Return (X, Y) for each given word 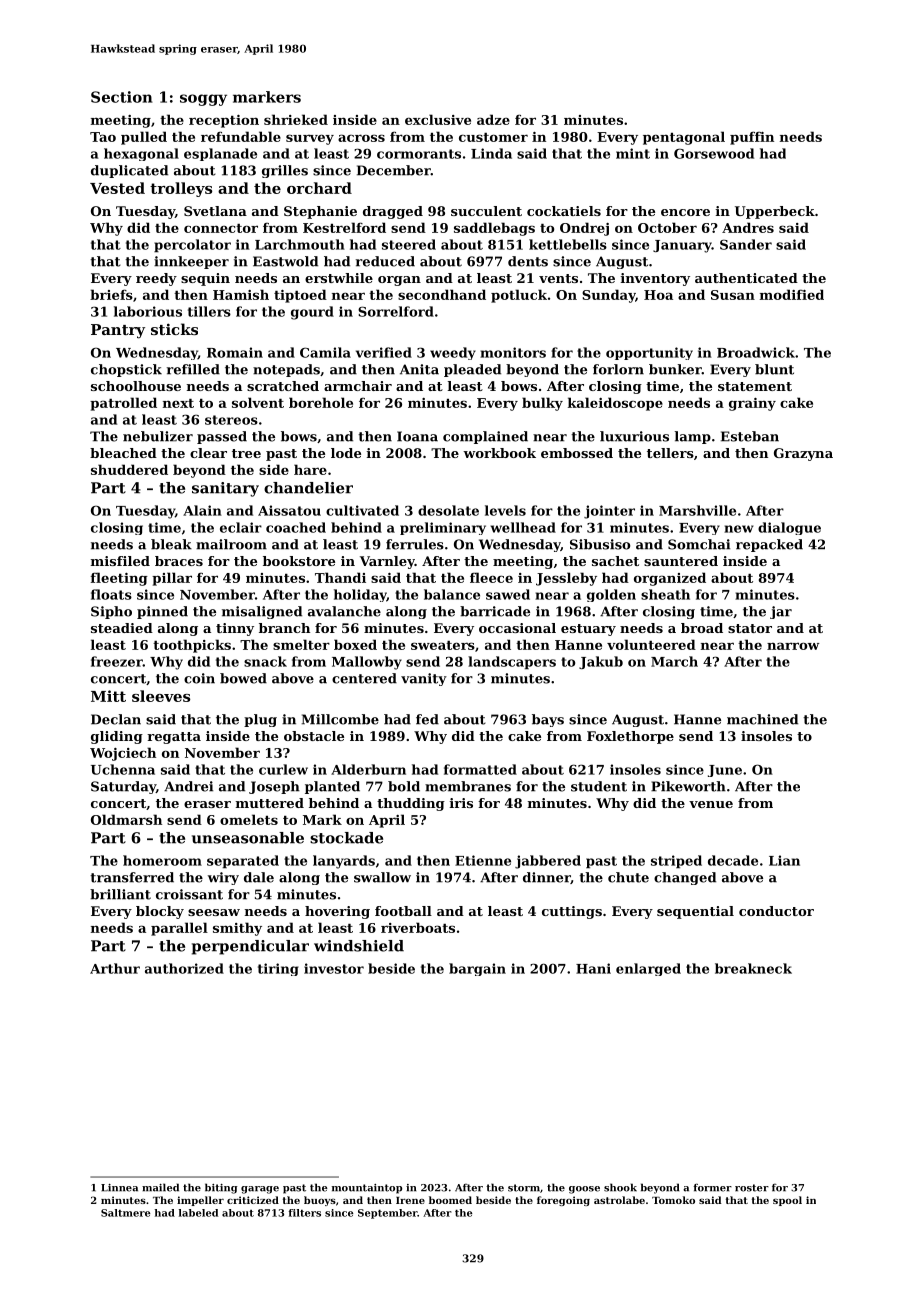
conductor (776, 911)
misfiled (120, 561)
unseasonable (248, 838)
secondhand (442, 294)
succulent (486, 211)
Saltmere (125, 1213)
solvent (258, 402)
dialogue (789, 528)
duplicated (129, 171)
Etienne (483, 860)
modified (792, 294)
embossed (577, 453)
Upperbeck (775, 212)
